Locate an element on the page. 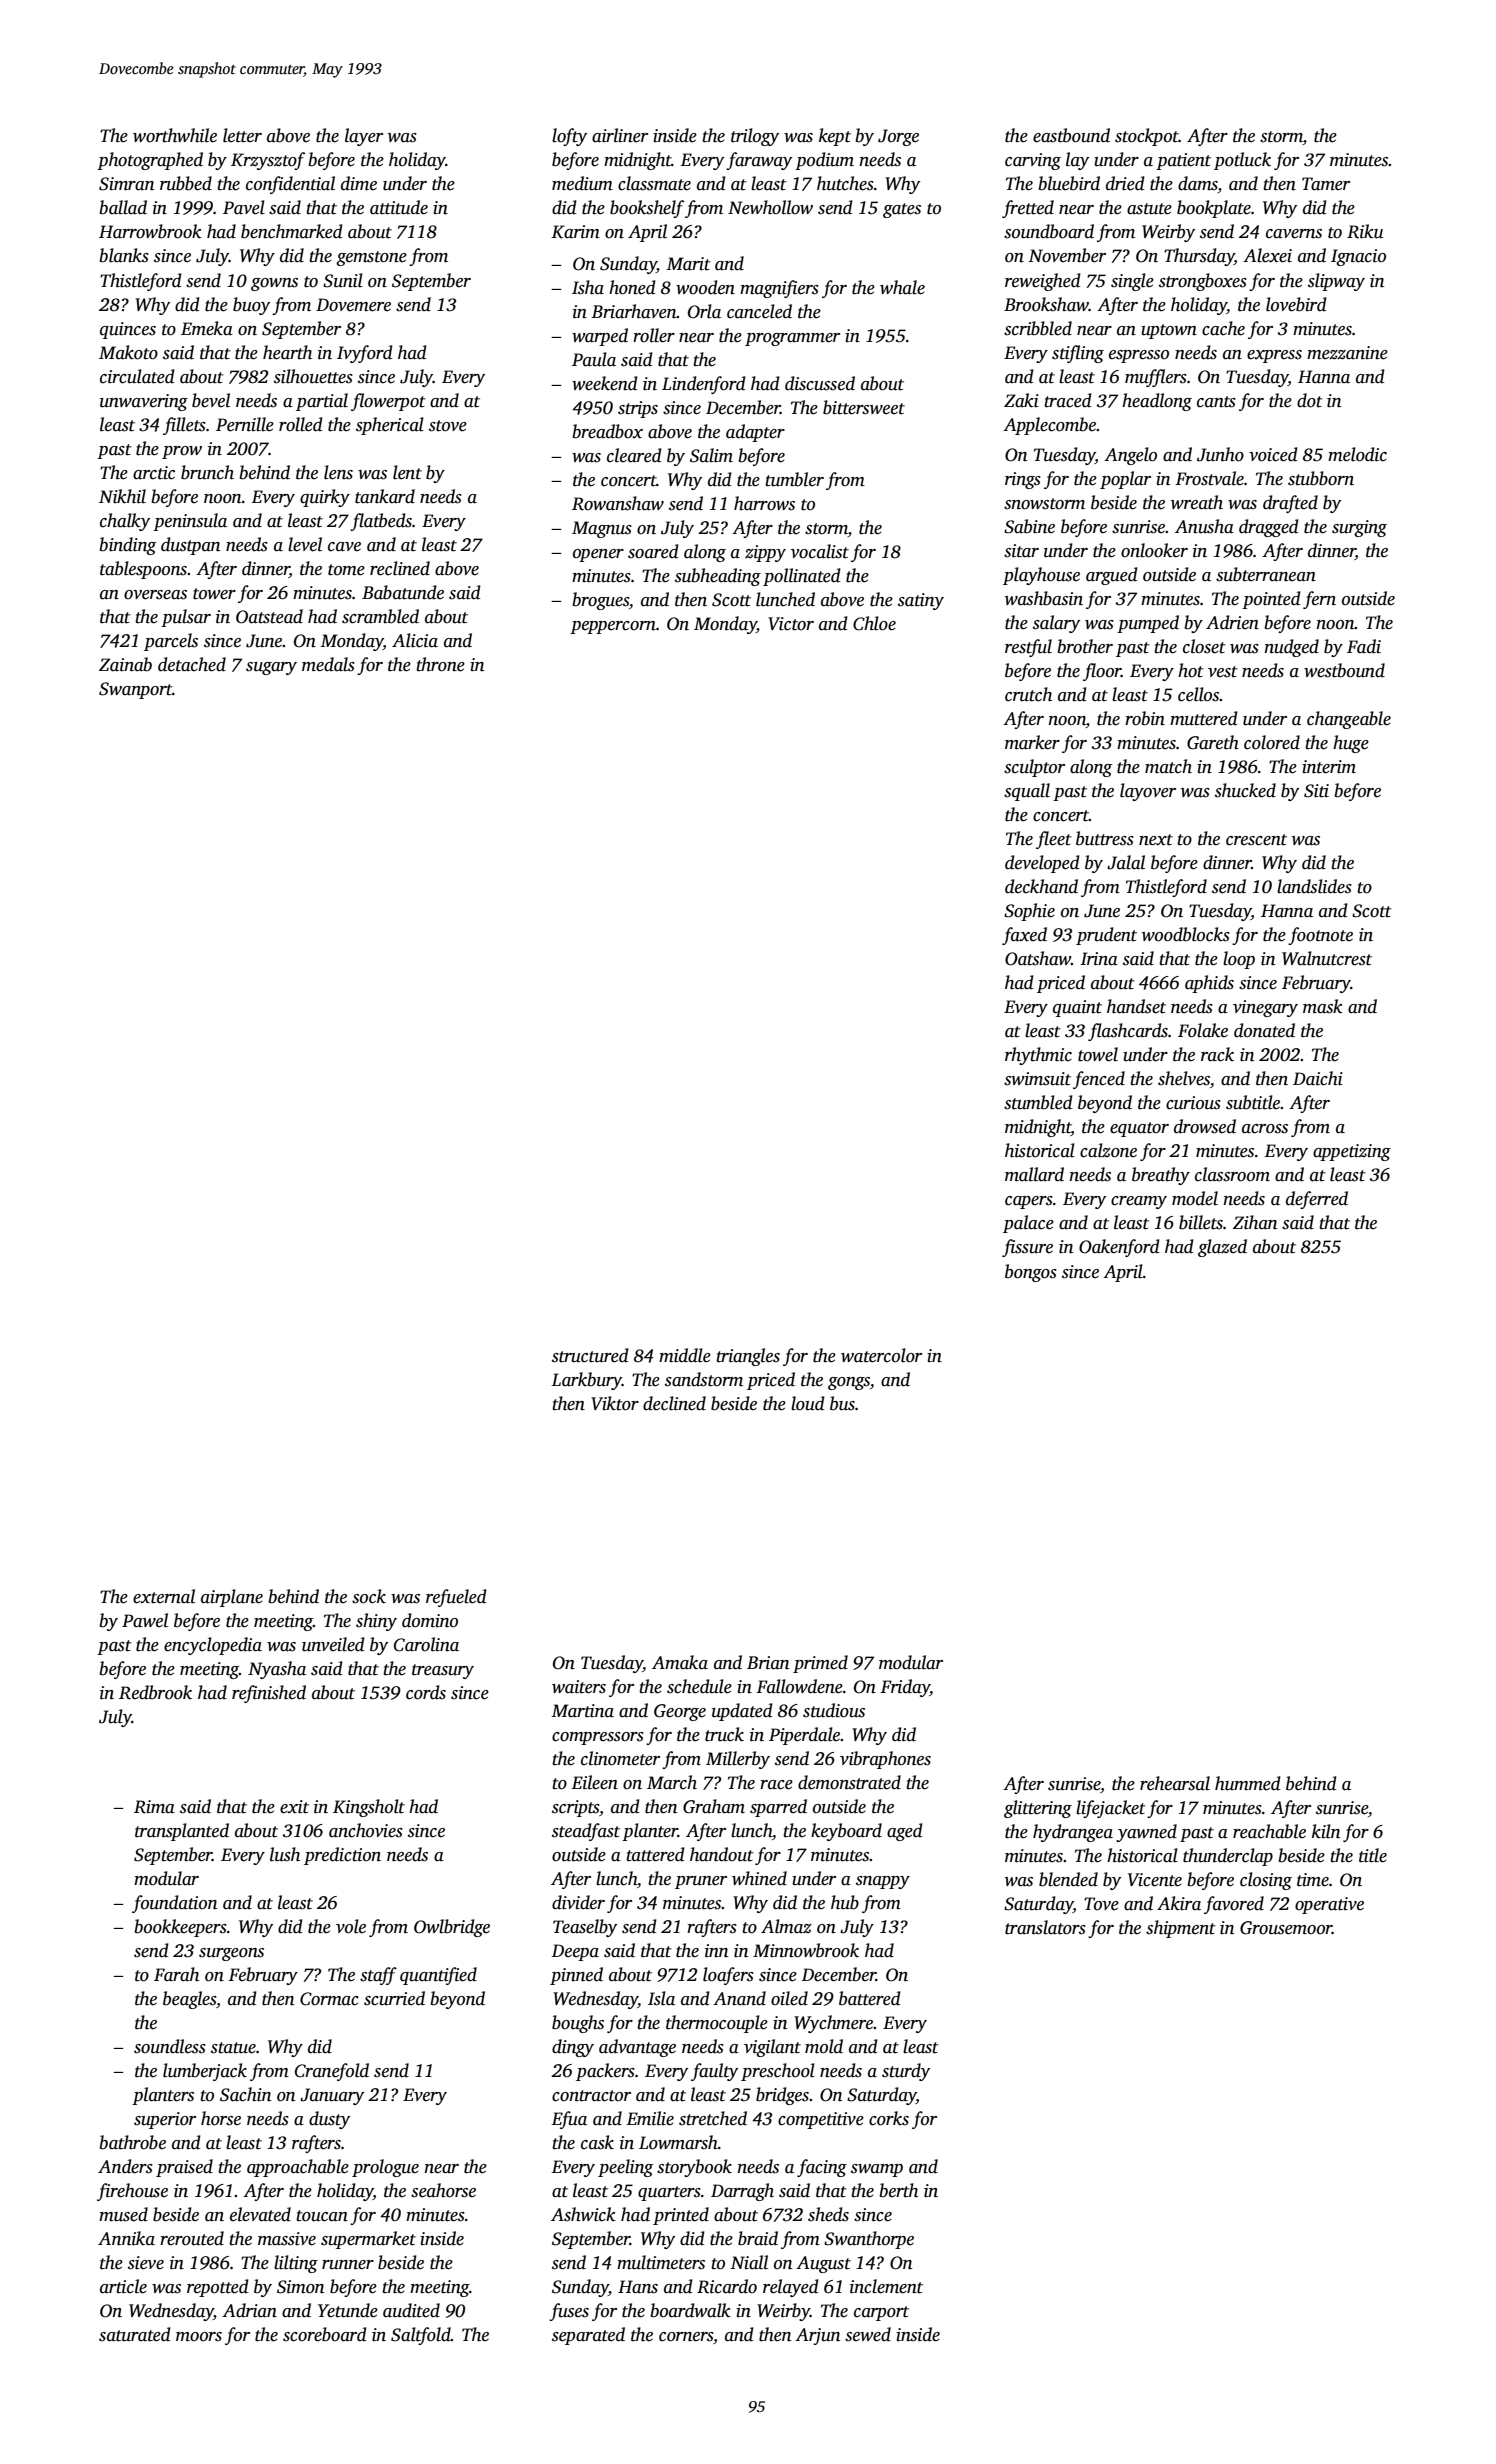 The height and width of the image is (2464, 1496). hummed is located at coordinates (1248, 1783).
